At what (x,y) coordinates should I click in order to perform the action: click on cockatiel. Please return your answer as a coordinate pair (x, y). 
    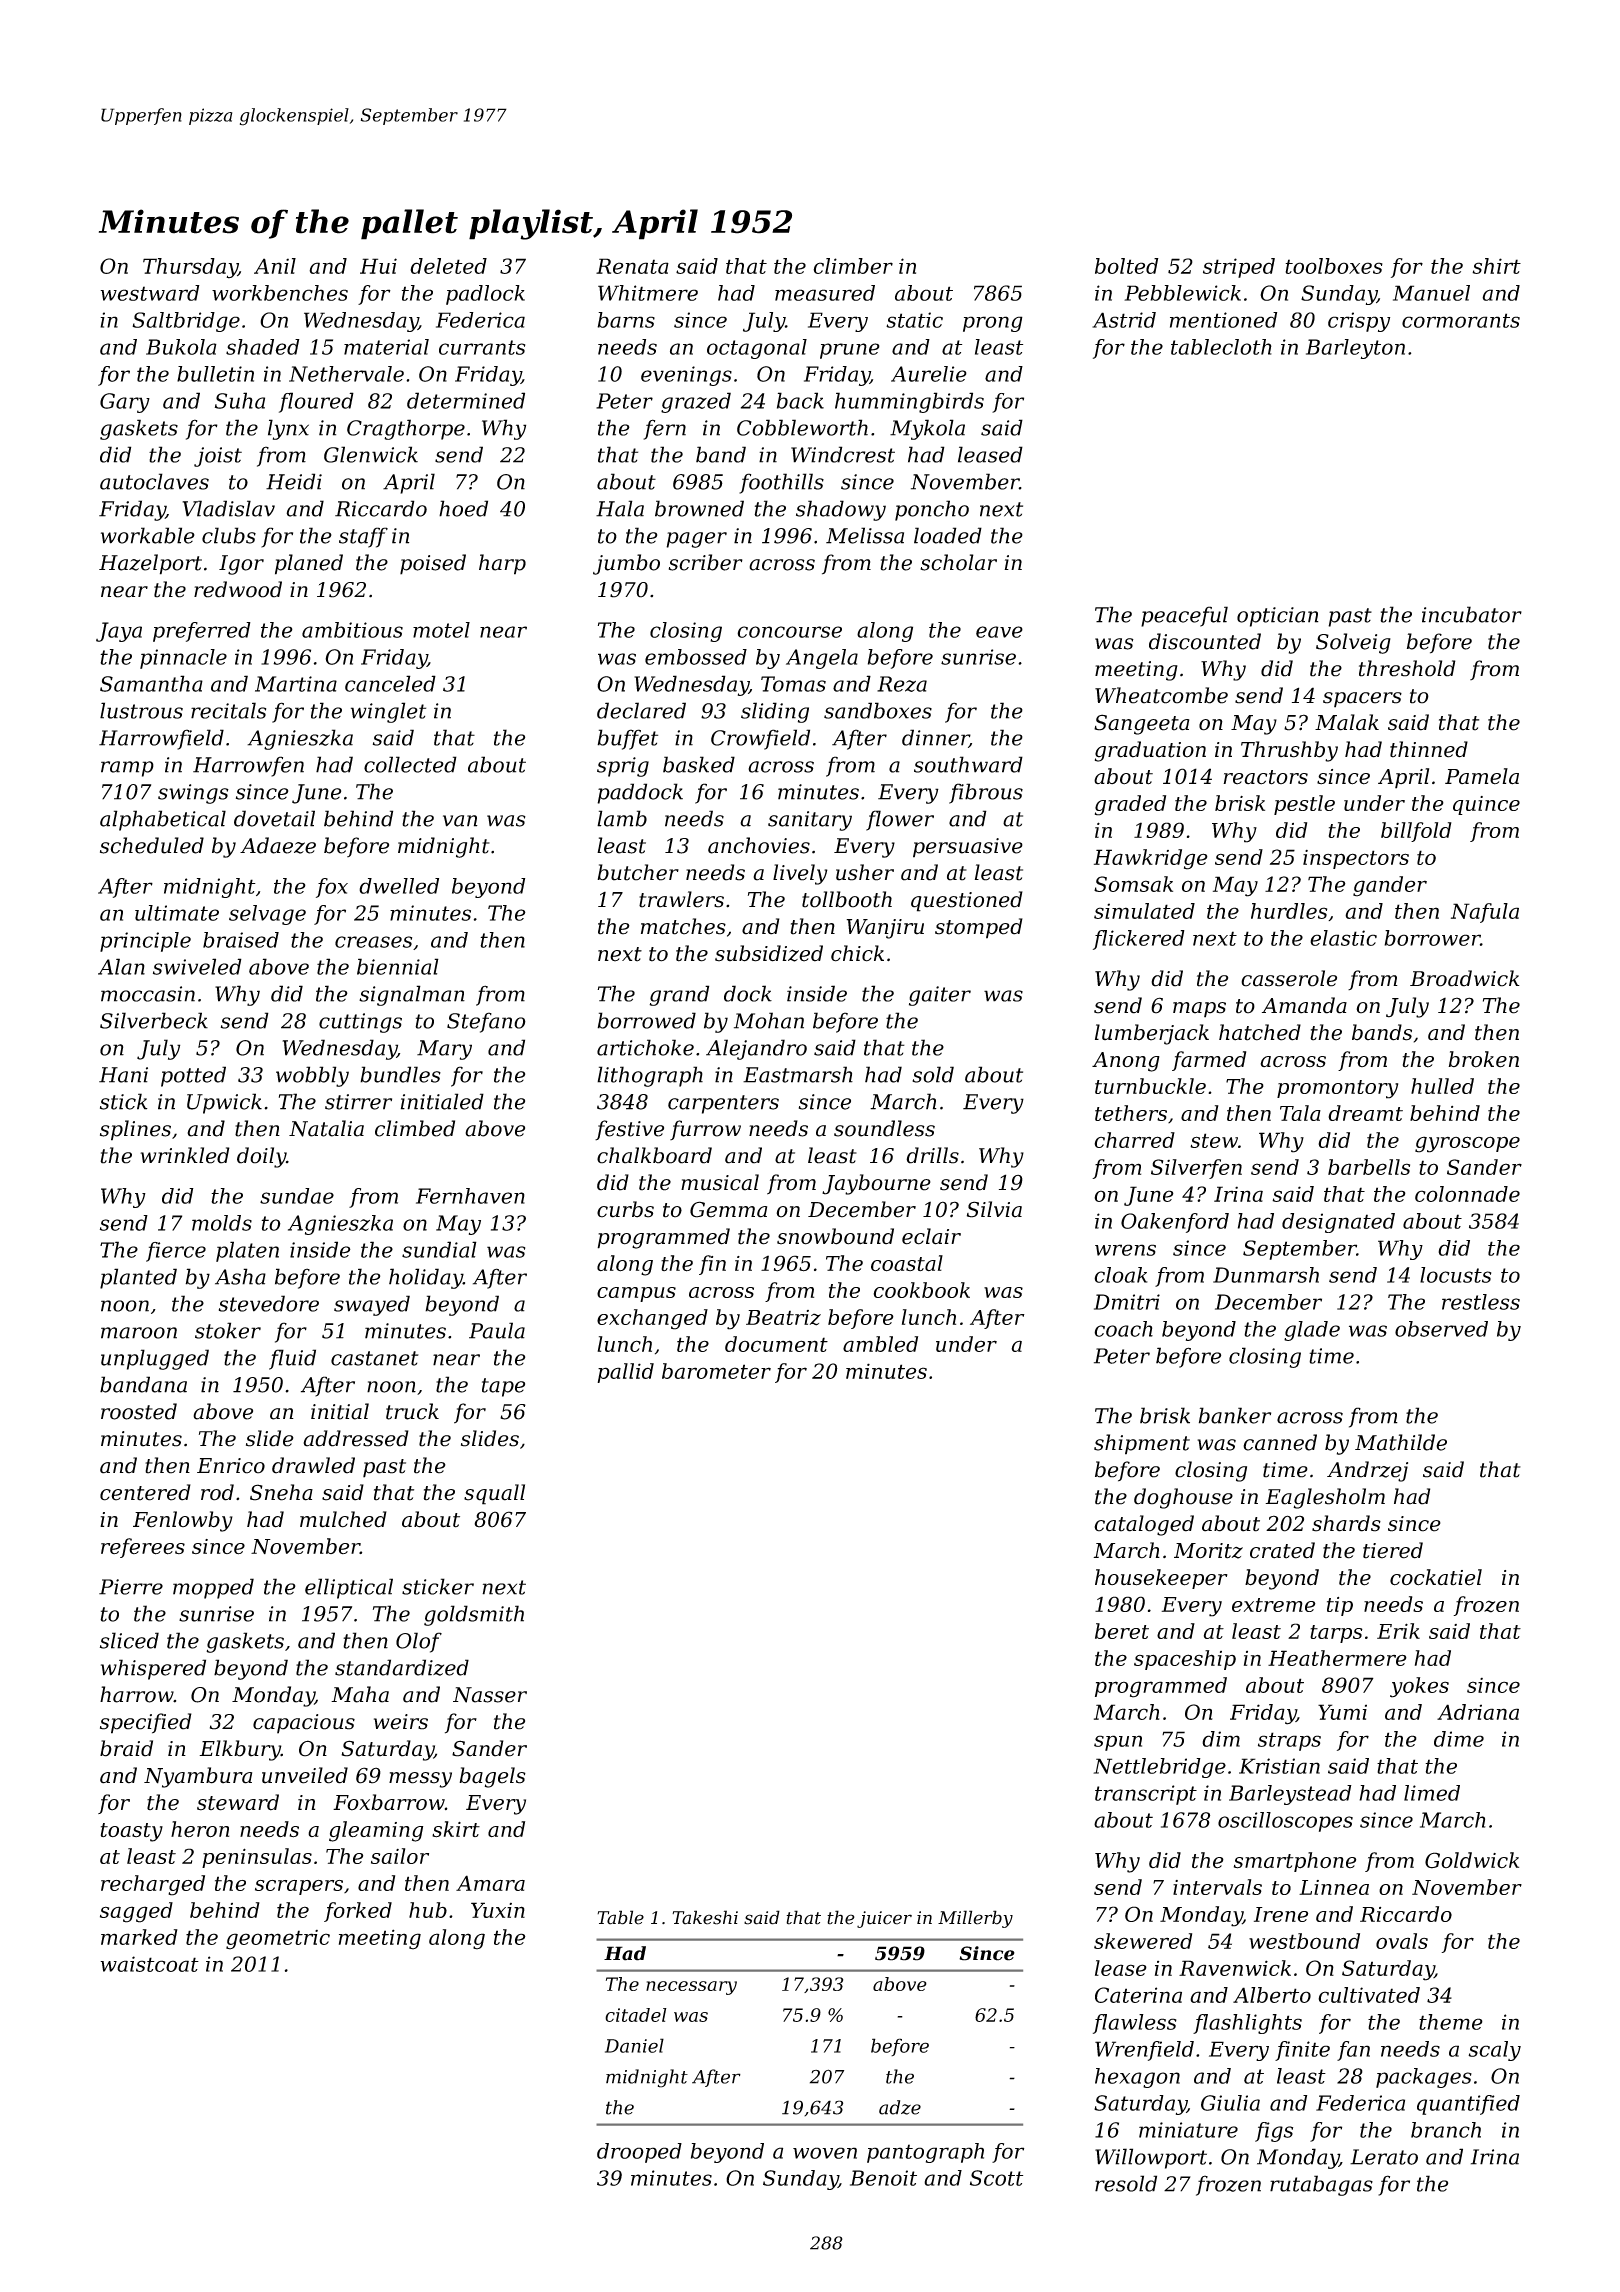
    Looking at the image, I should click on (1436, 1577).
